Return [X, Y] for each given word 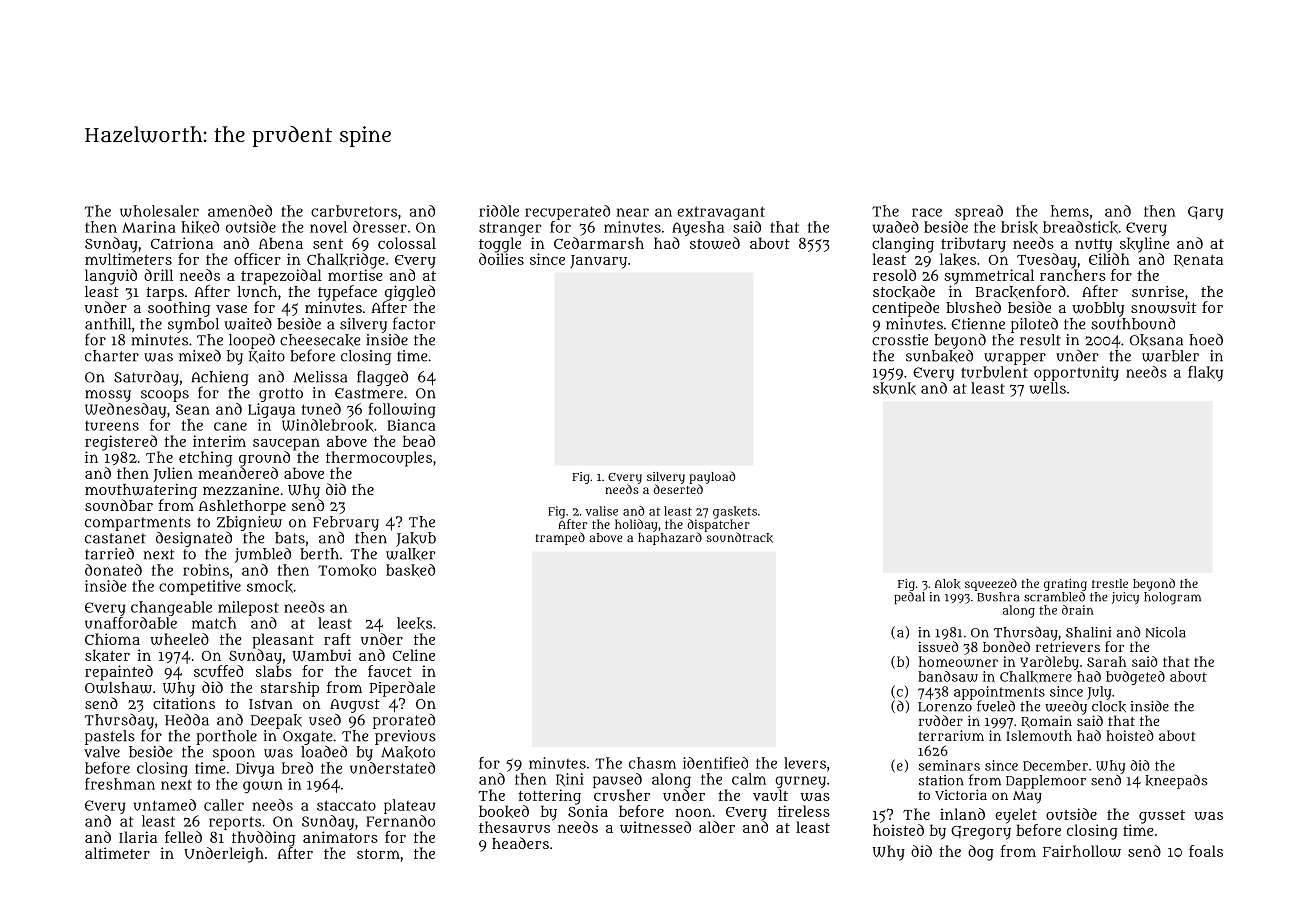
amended [240, 211]
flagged [382, 378]
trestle [1110, 583]
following [401, 410]
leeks [414, 623]
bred [297, 768]
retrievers [1068, 646]
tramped [560, 538]
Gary [1205, 213]
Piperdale [402, 689]
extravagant [721, 213]
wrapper [1015, 359]
